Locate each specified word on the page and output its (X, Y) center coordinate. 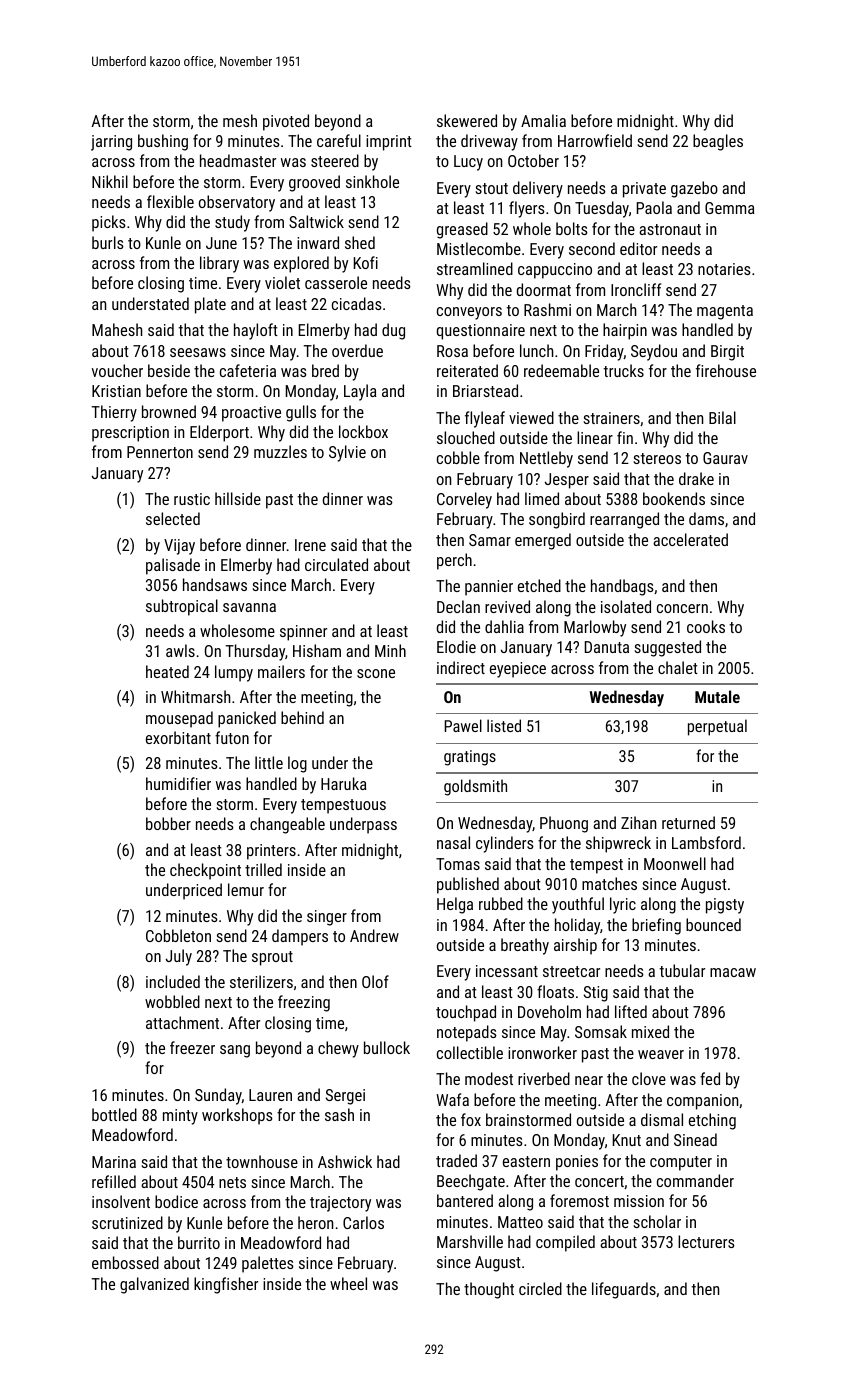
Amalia (543, 120)
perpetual (717, 727)
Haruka (344, 783)
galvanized (154, 1285)
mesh (240, 120)
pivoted (286, 122)
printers (271, 852)
